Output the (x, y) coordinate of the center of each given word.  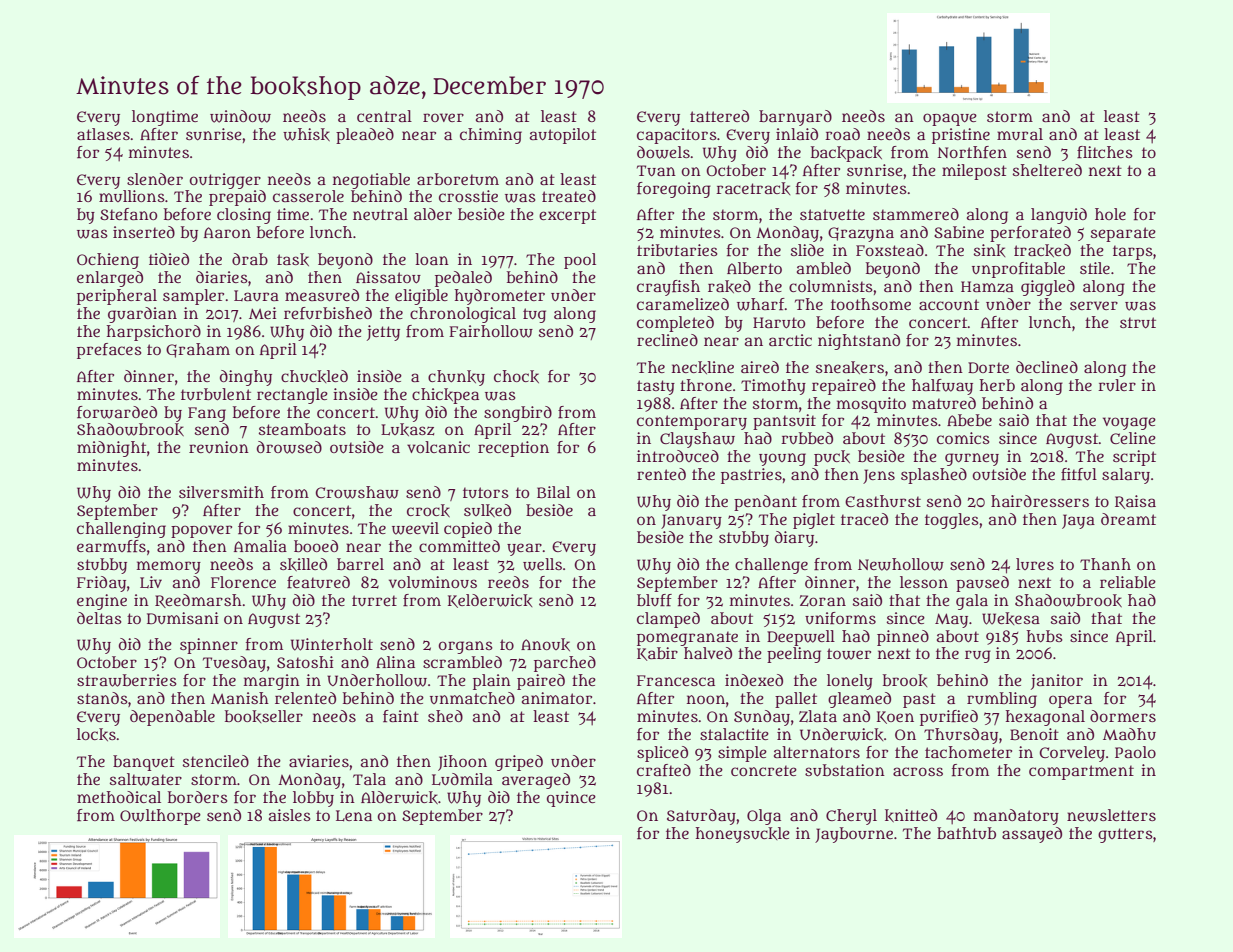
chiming (491, 136)
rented (661, 474)
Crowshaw (357, 492)
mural (1020, 134)
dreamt (1128, 519)
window (240, 116)
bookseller (264, 716)
